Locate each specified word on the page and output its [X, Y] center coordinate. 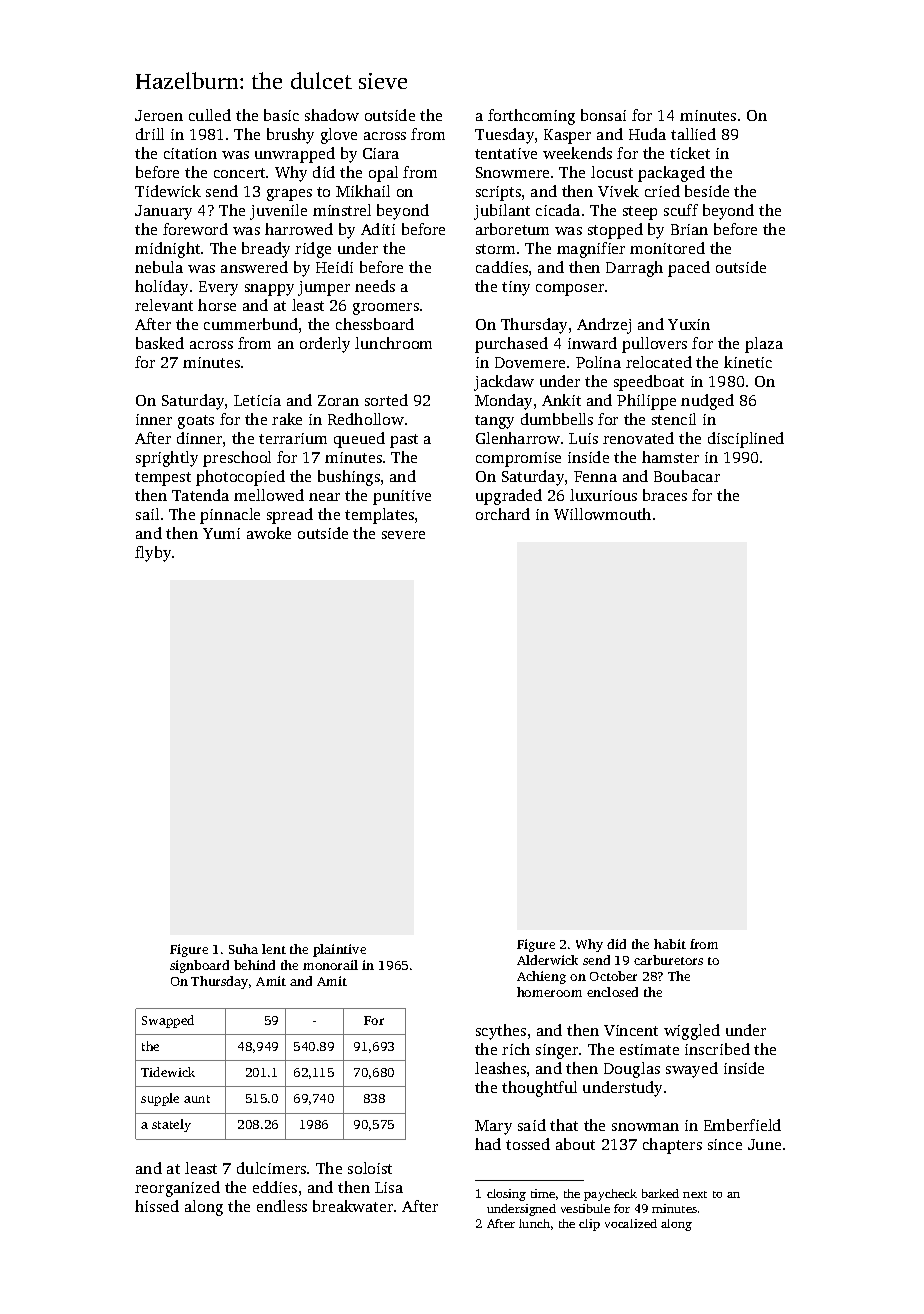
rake [287, 419]
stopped [615, 231]
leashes [500, 1068]
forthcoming [531, 117]
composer [570, 290]
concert [239, 173]
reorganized [177, 1189]
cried [662, 191]
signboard [199, 966]
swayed [692, 1070]
